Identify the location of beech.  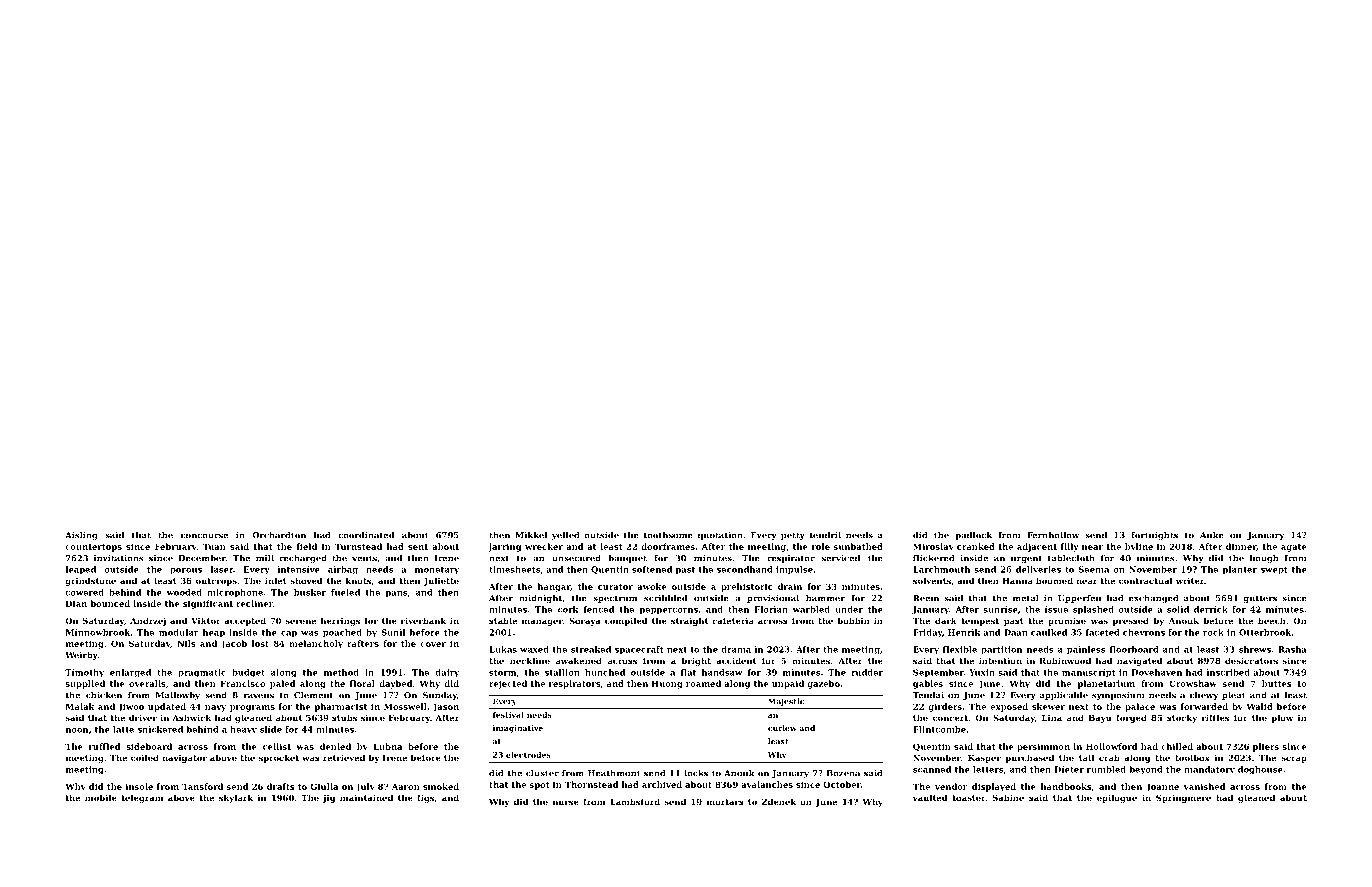
(1272, 620).
